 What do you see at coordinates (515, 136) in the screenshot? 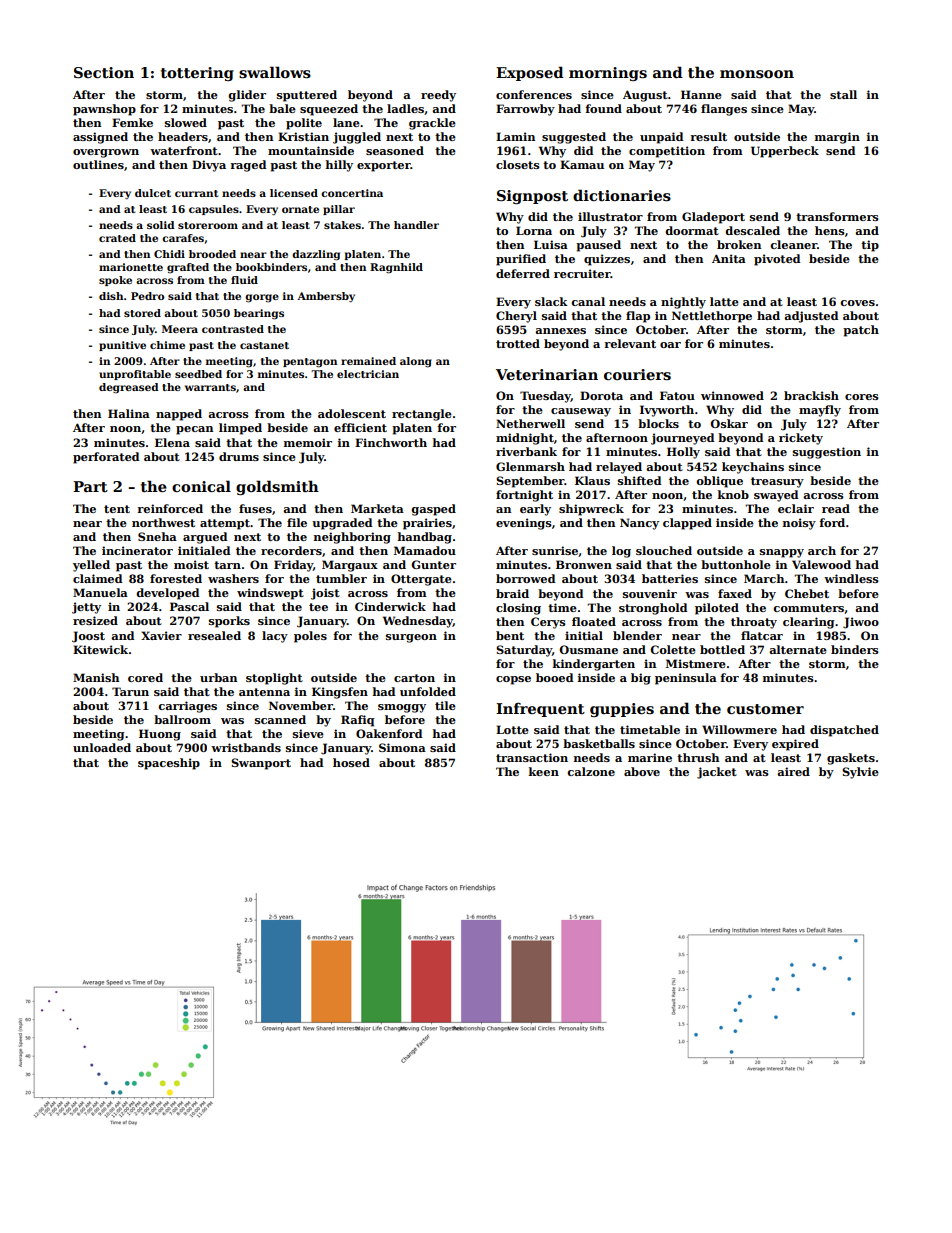
I see `Lamin` at bounding box center [515, 136].
